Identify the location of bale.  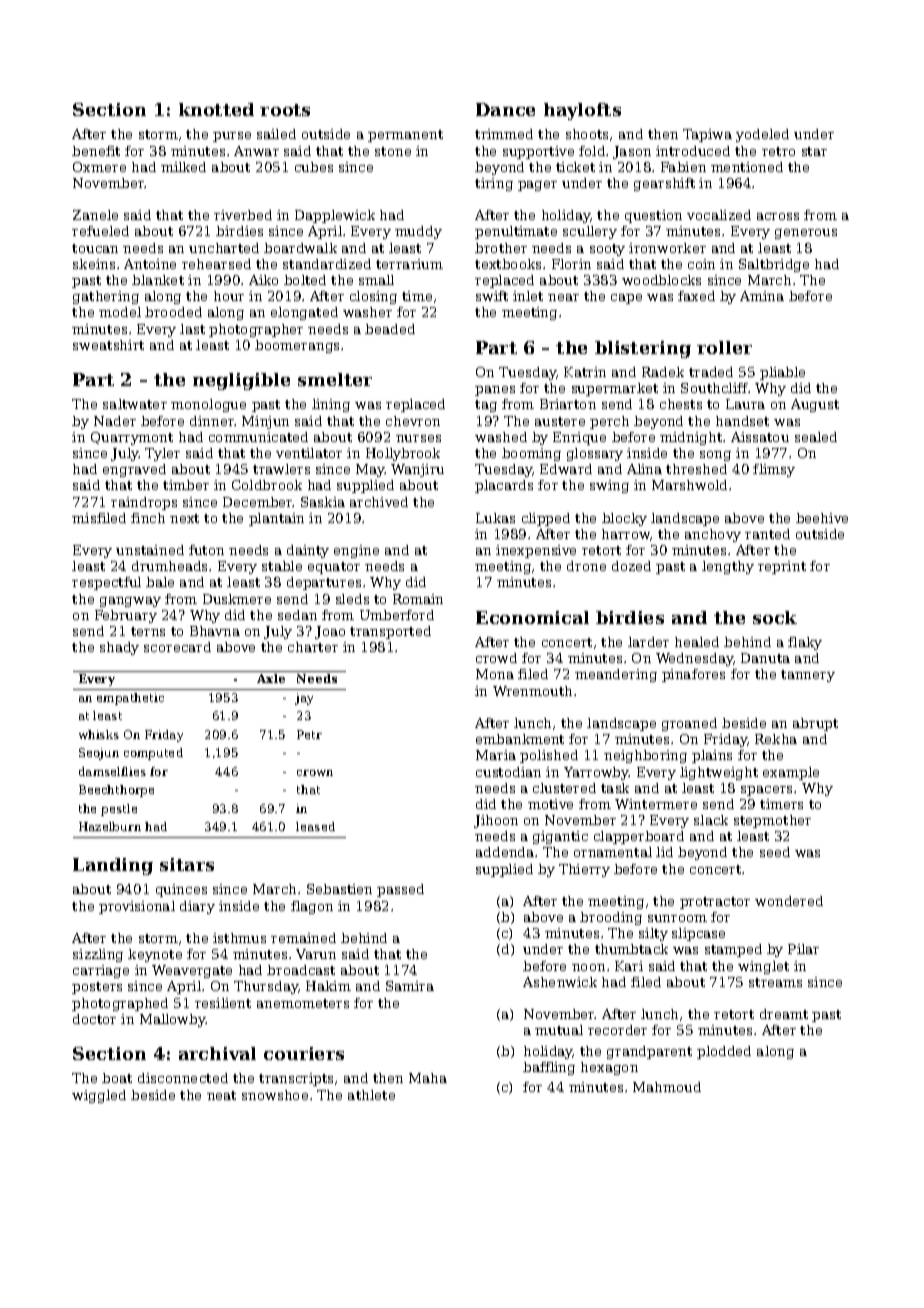
(160, 582).
